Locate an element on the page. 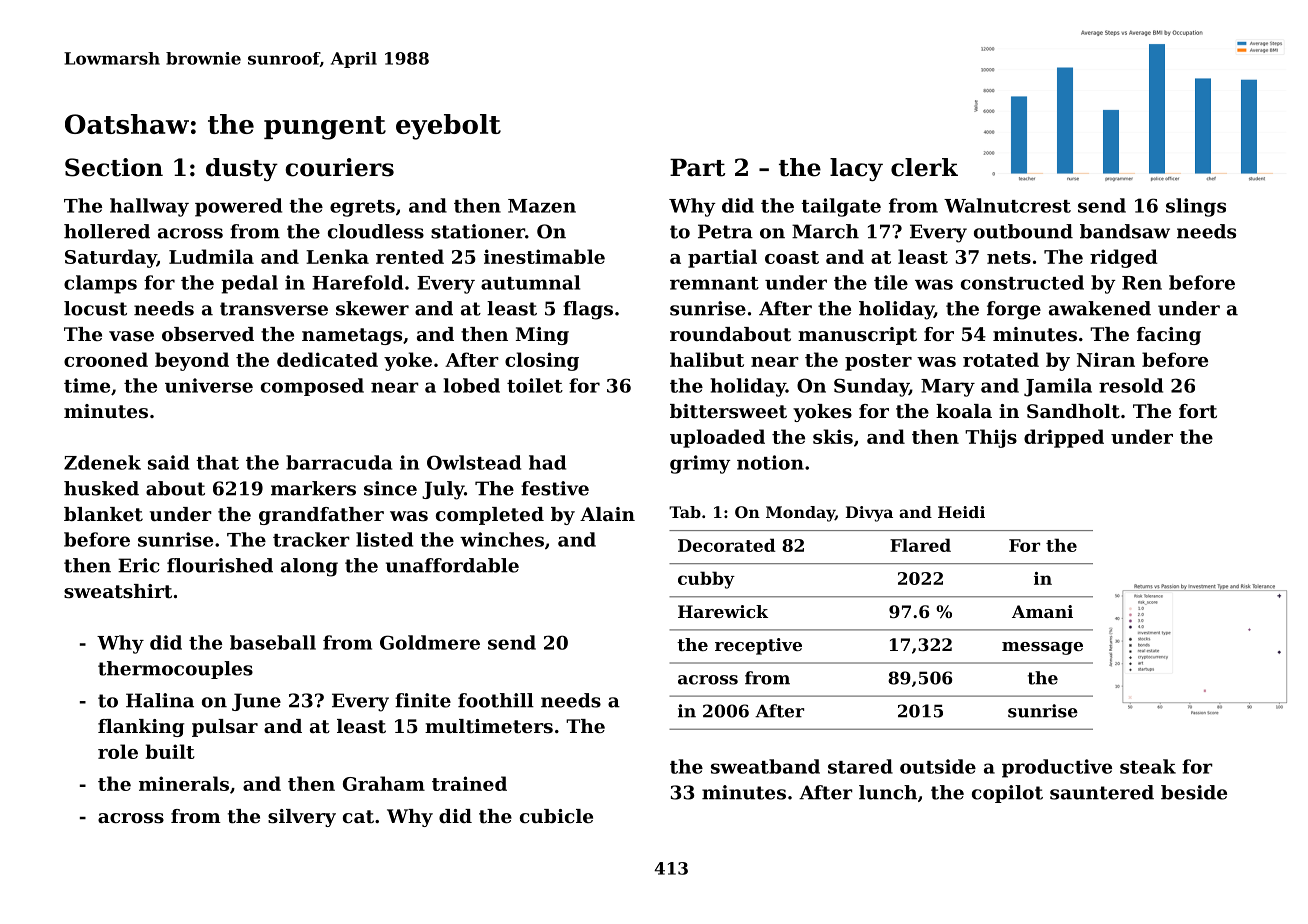 The width and height of the image is (1308, 924). listed is located at coordinates (384, 539).
